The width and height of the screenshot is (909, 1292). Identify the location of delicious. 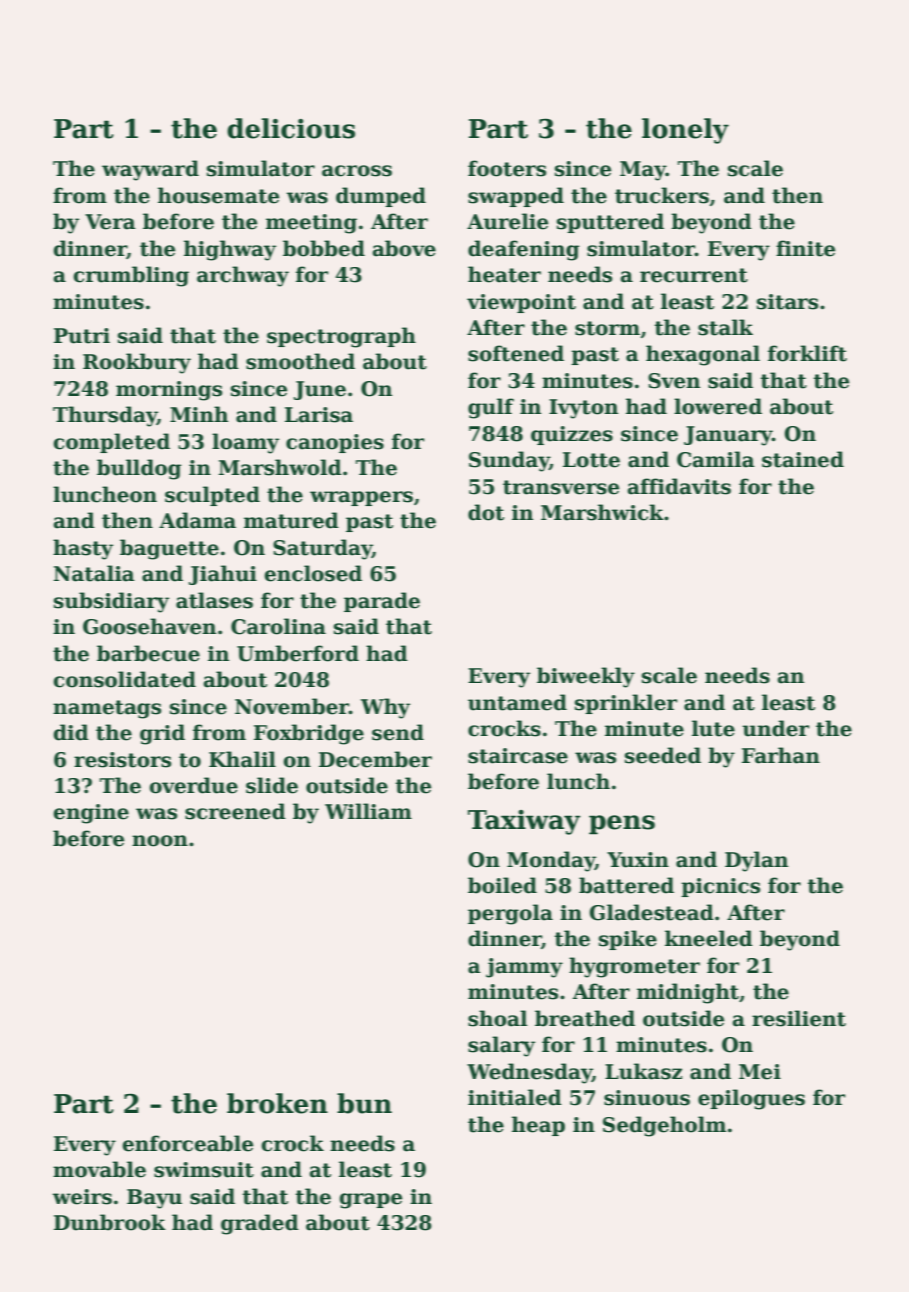
(291, 128).
